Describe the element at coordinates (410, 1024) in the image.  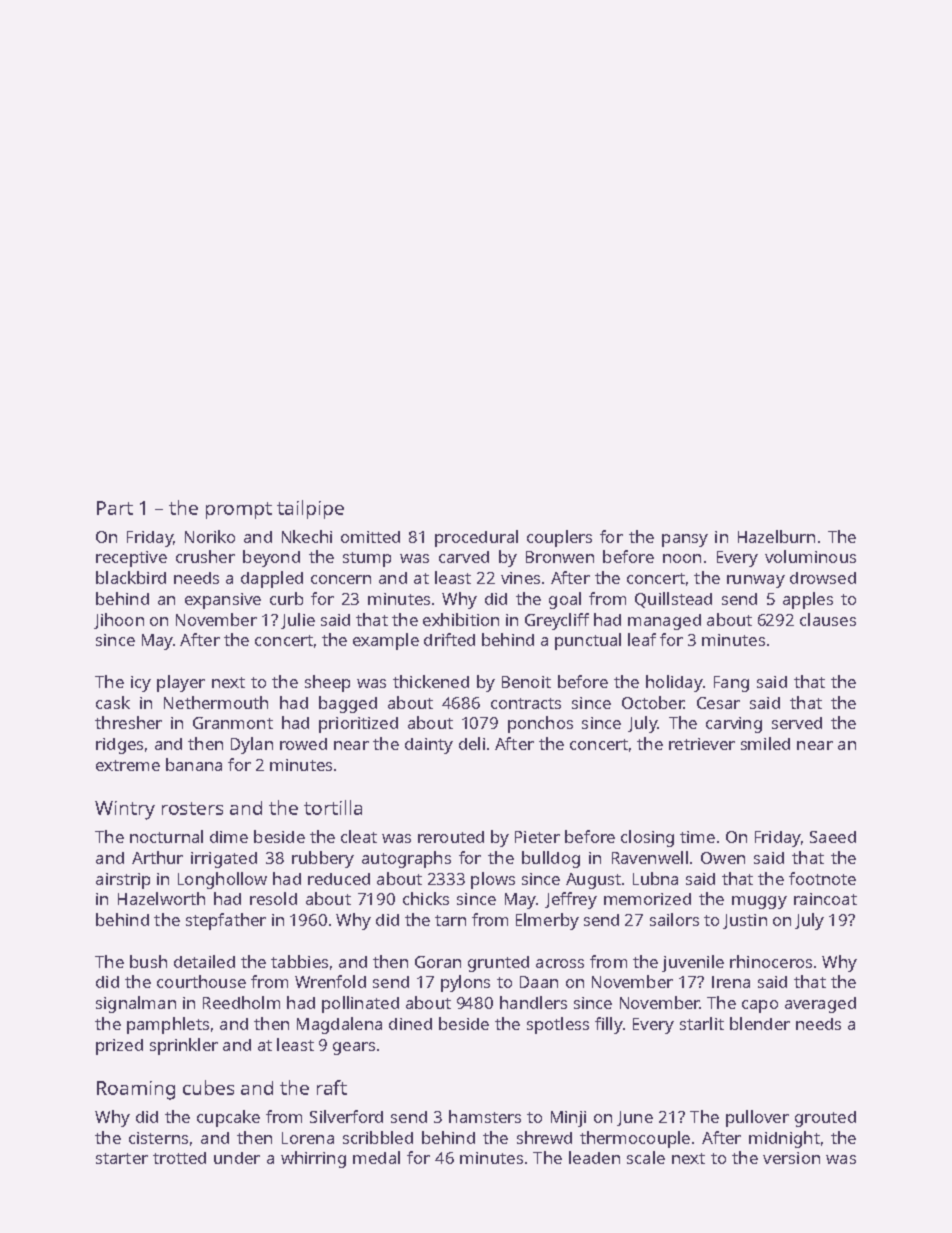
I see `dined` at that location.
